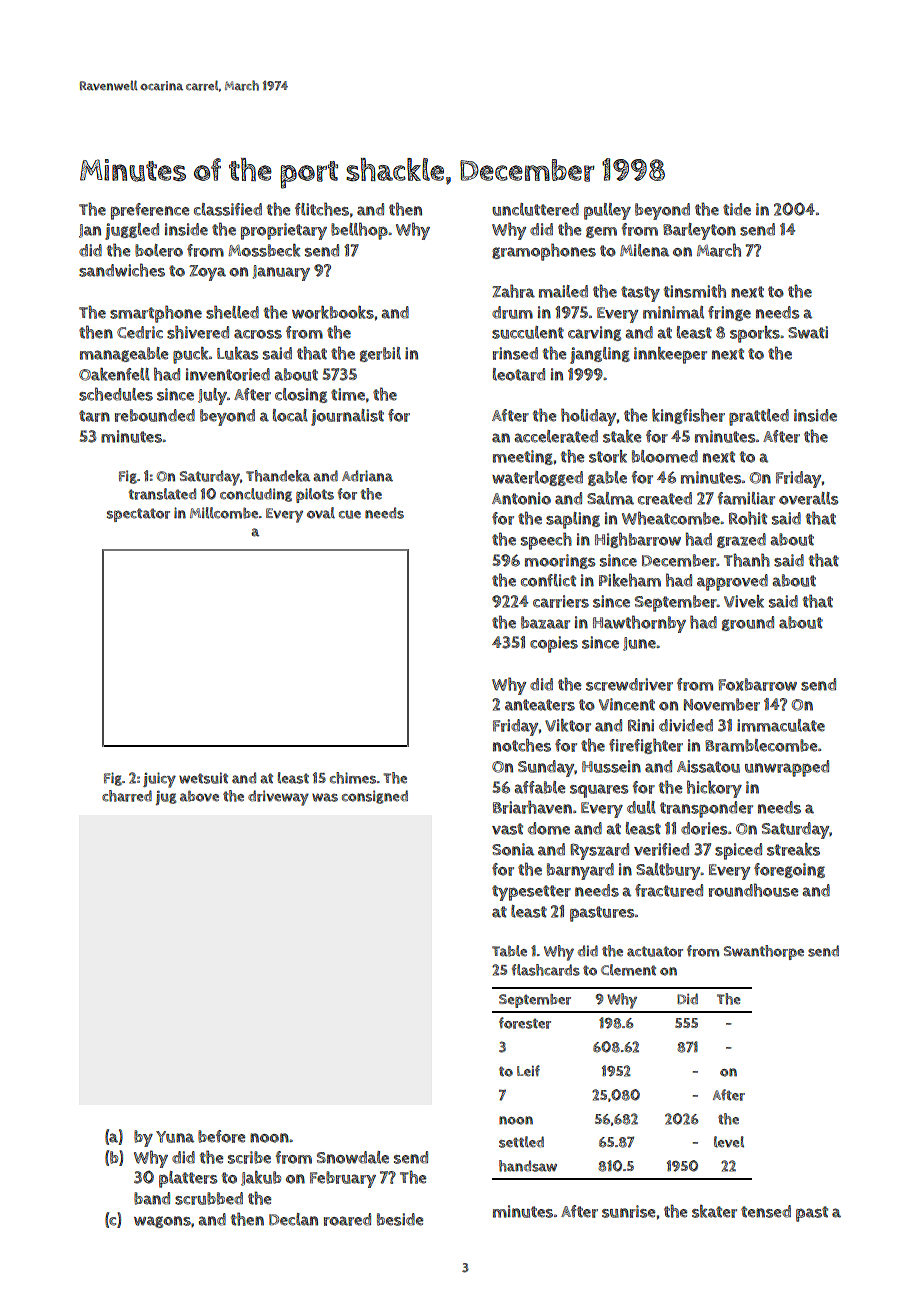 Image resolution: width=924 pixels, height=1311 pixels. Describe the element at coordinates (127, 796) in the page. I see `charred` at that location.
